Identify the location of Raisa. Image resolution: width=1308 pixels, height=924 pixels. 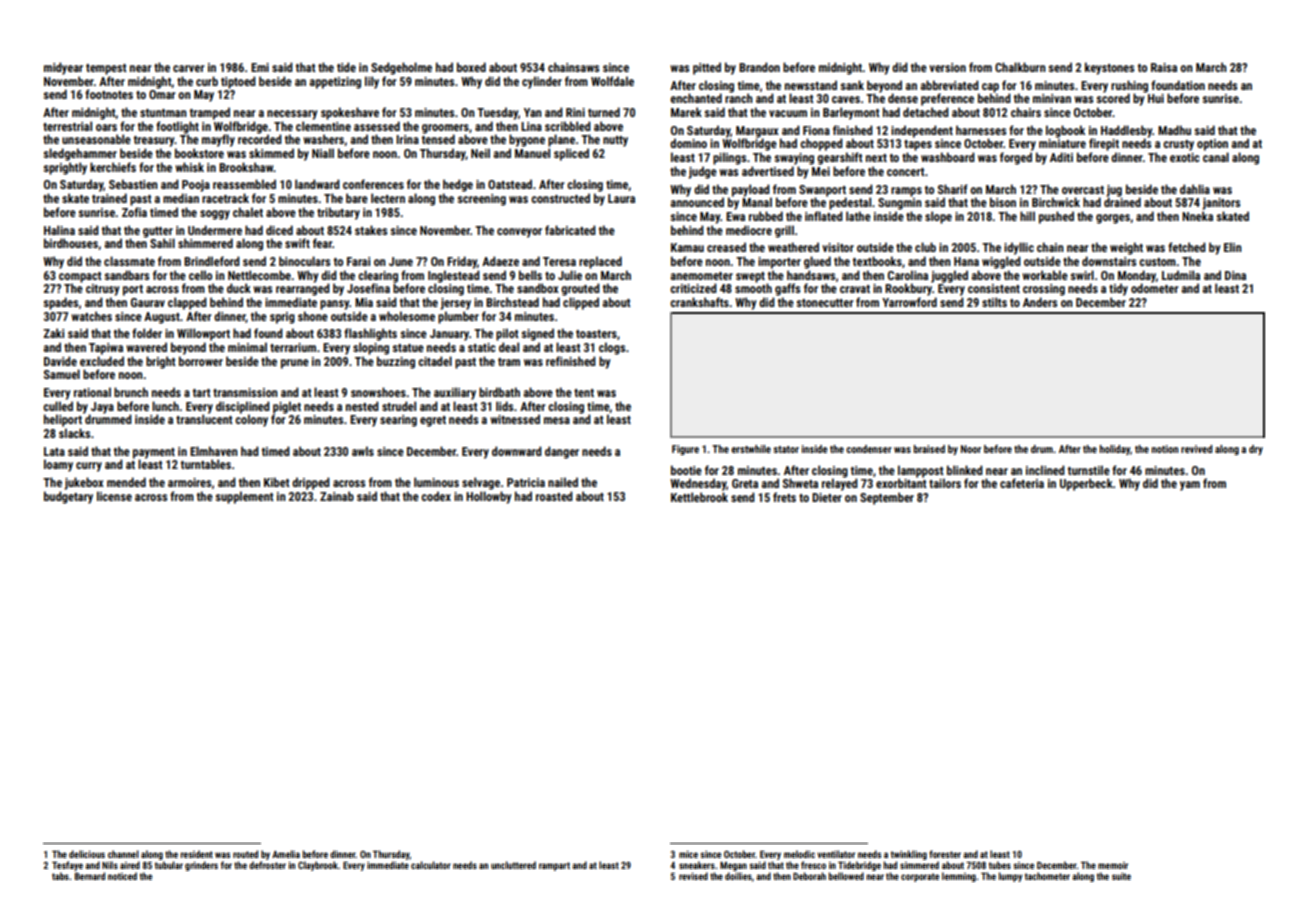
(1164, 67).
